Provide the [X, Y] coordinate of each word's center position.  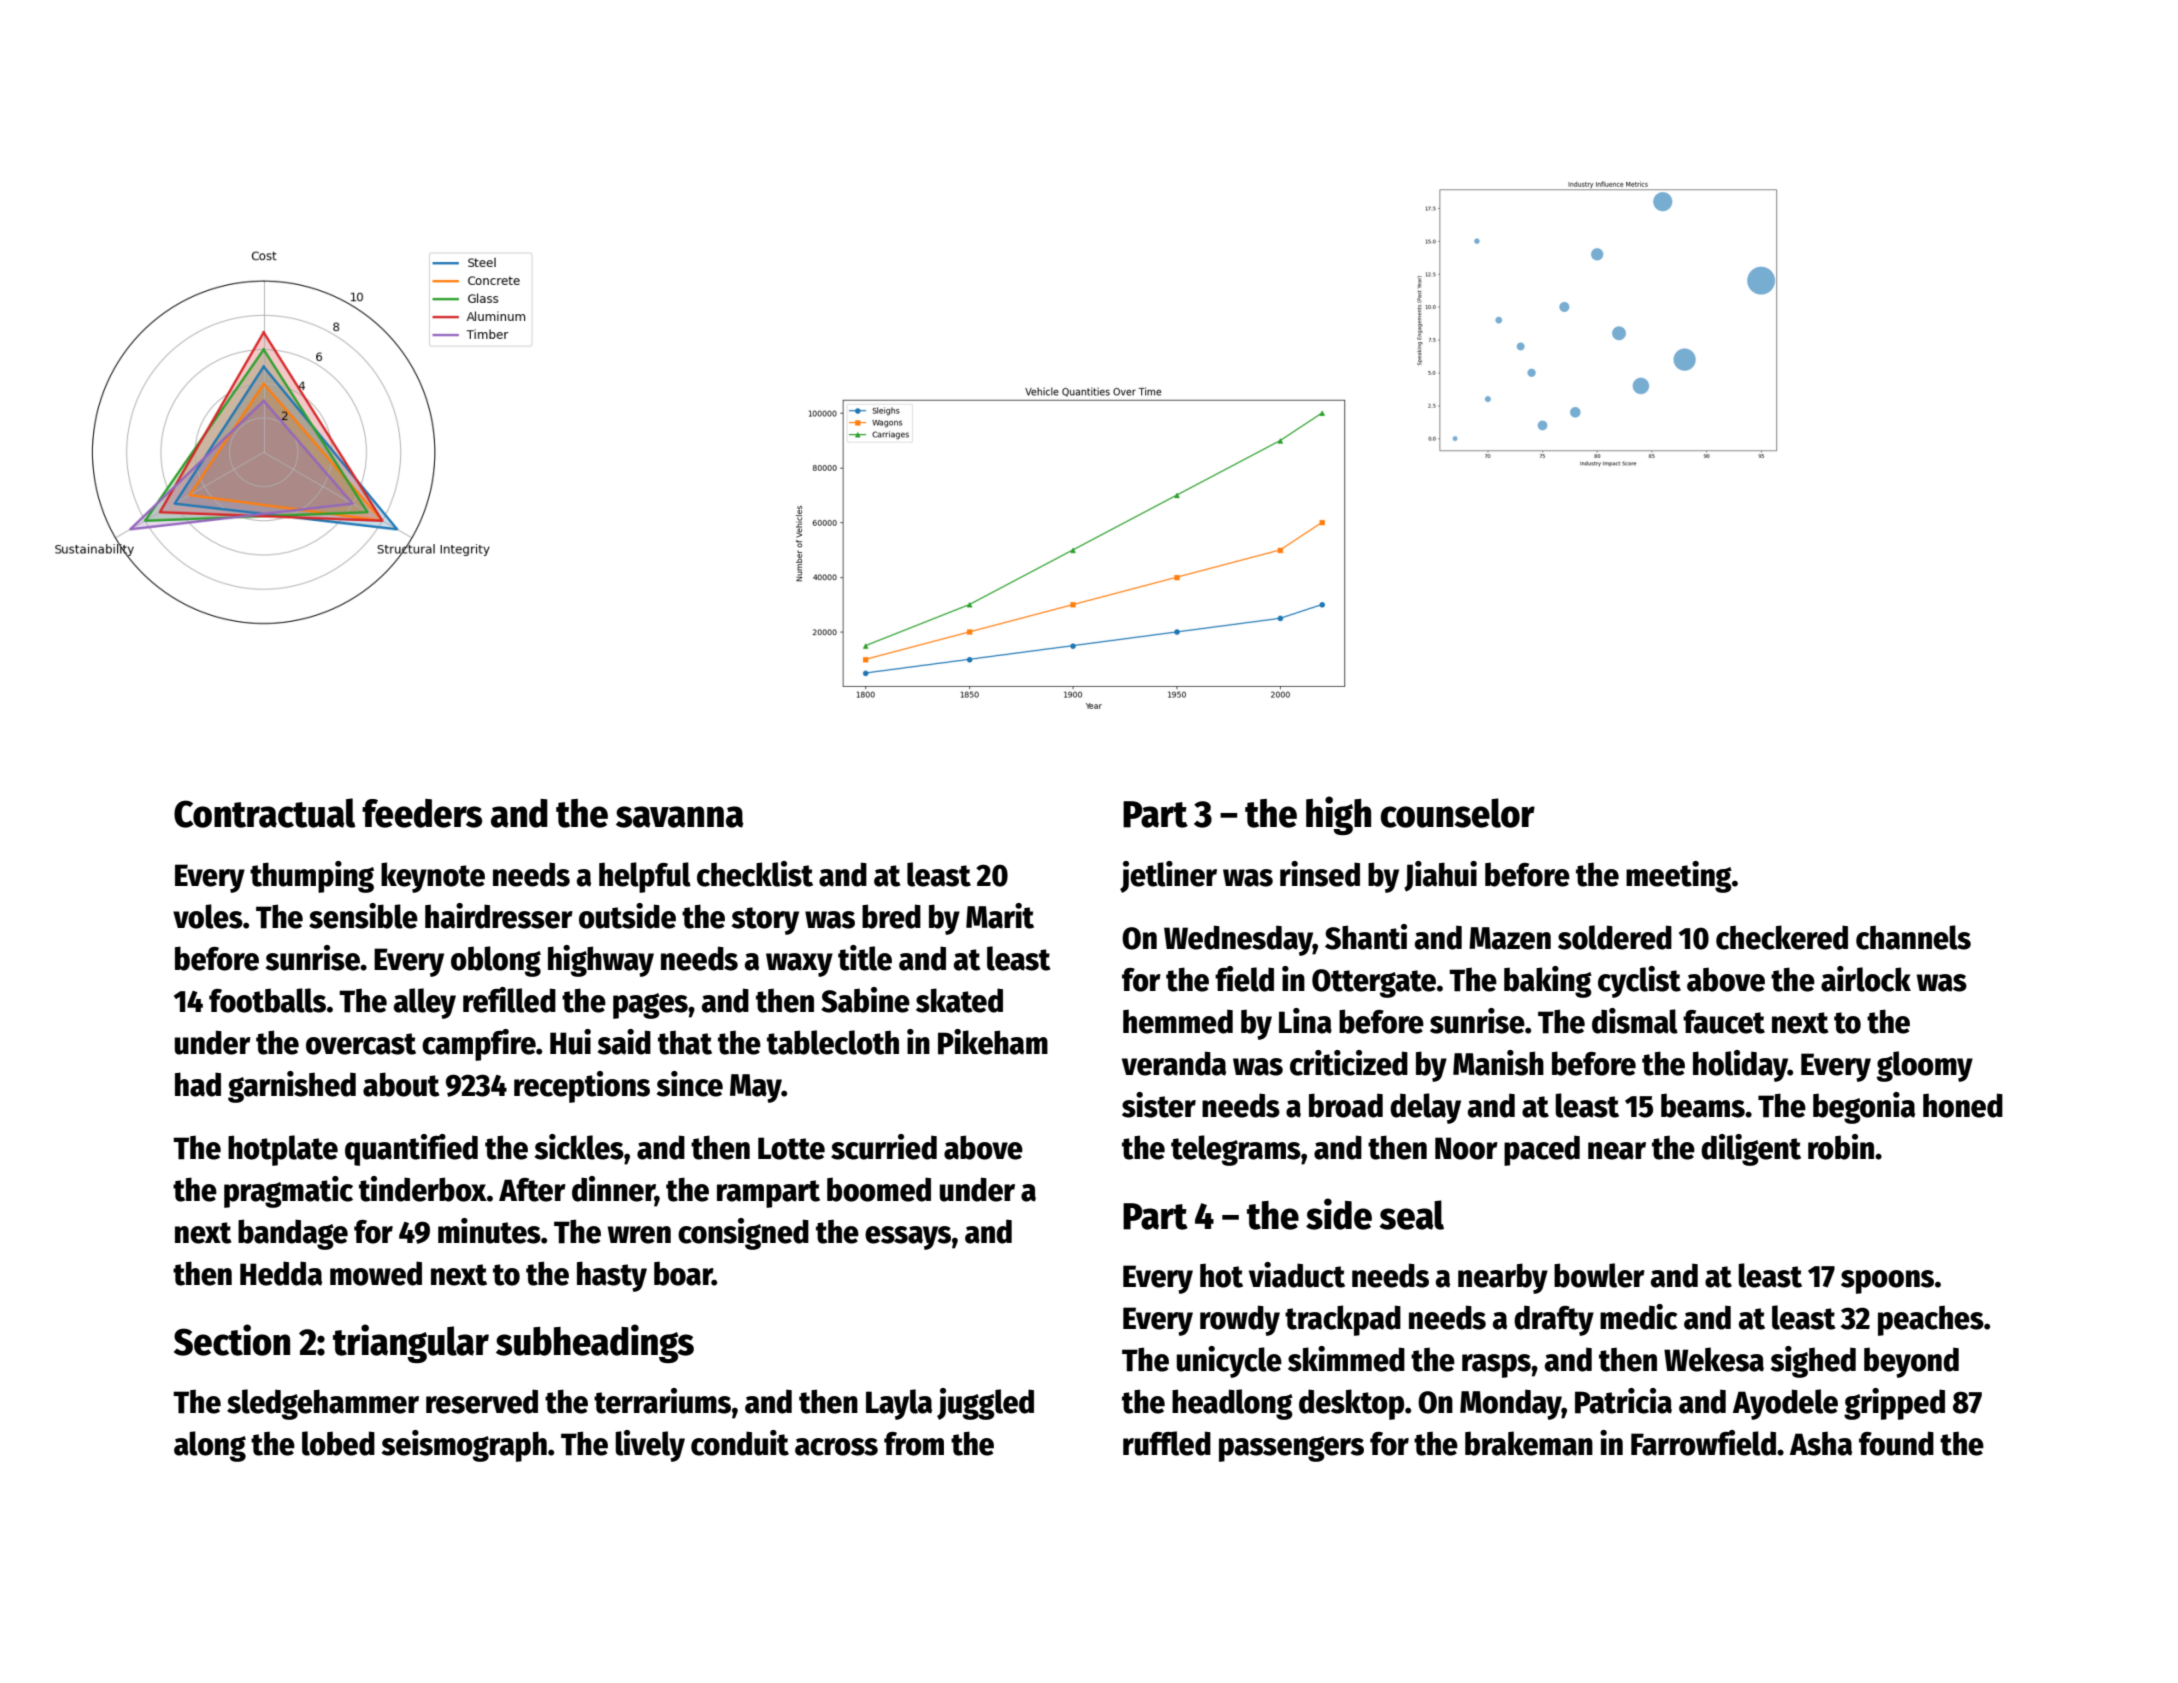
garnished [292, 1087]
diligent [1751, 1150]
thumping [312, 877]
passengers [1291, 1449]
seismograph [464, 1446]
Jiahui [1440, 876]
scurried [884, 1147]
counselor [1457, 813]
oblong [496, 961]
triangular [411, 1343]
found [1896, 1443]
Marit [1000, 916]
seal [1411, 1215]
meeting [1679, 877]
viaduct [1297, 1275]
